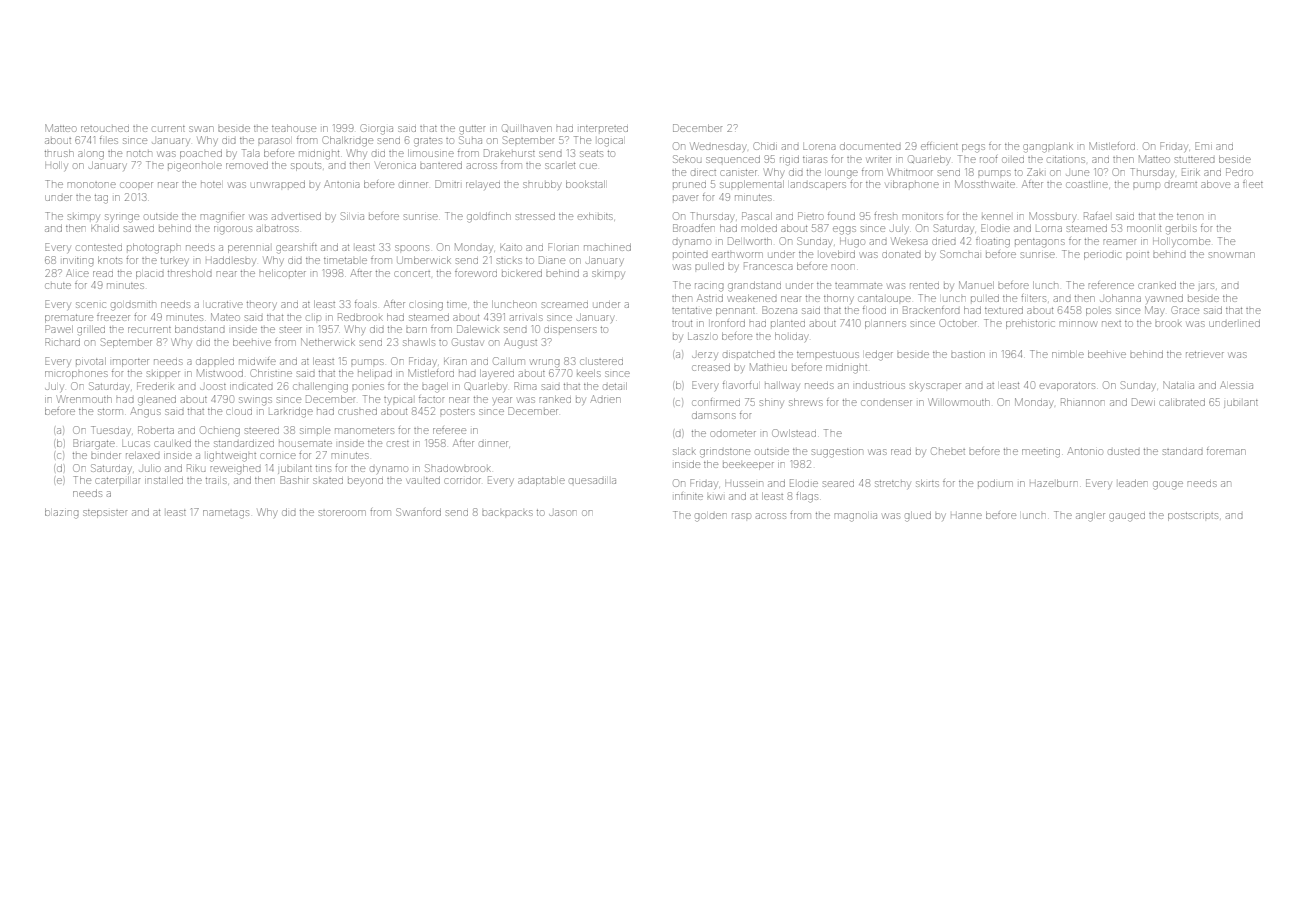 The height and width of the document is (924, 1308). Describe the element at coordinates (164, 480) in the document. I see `installed` at that location.
